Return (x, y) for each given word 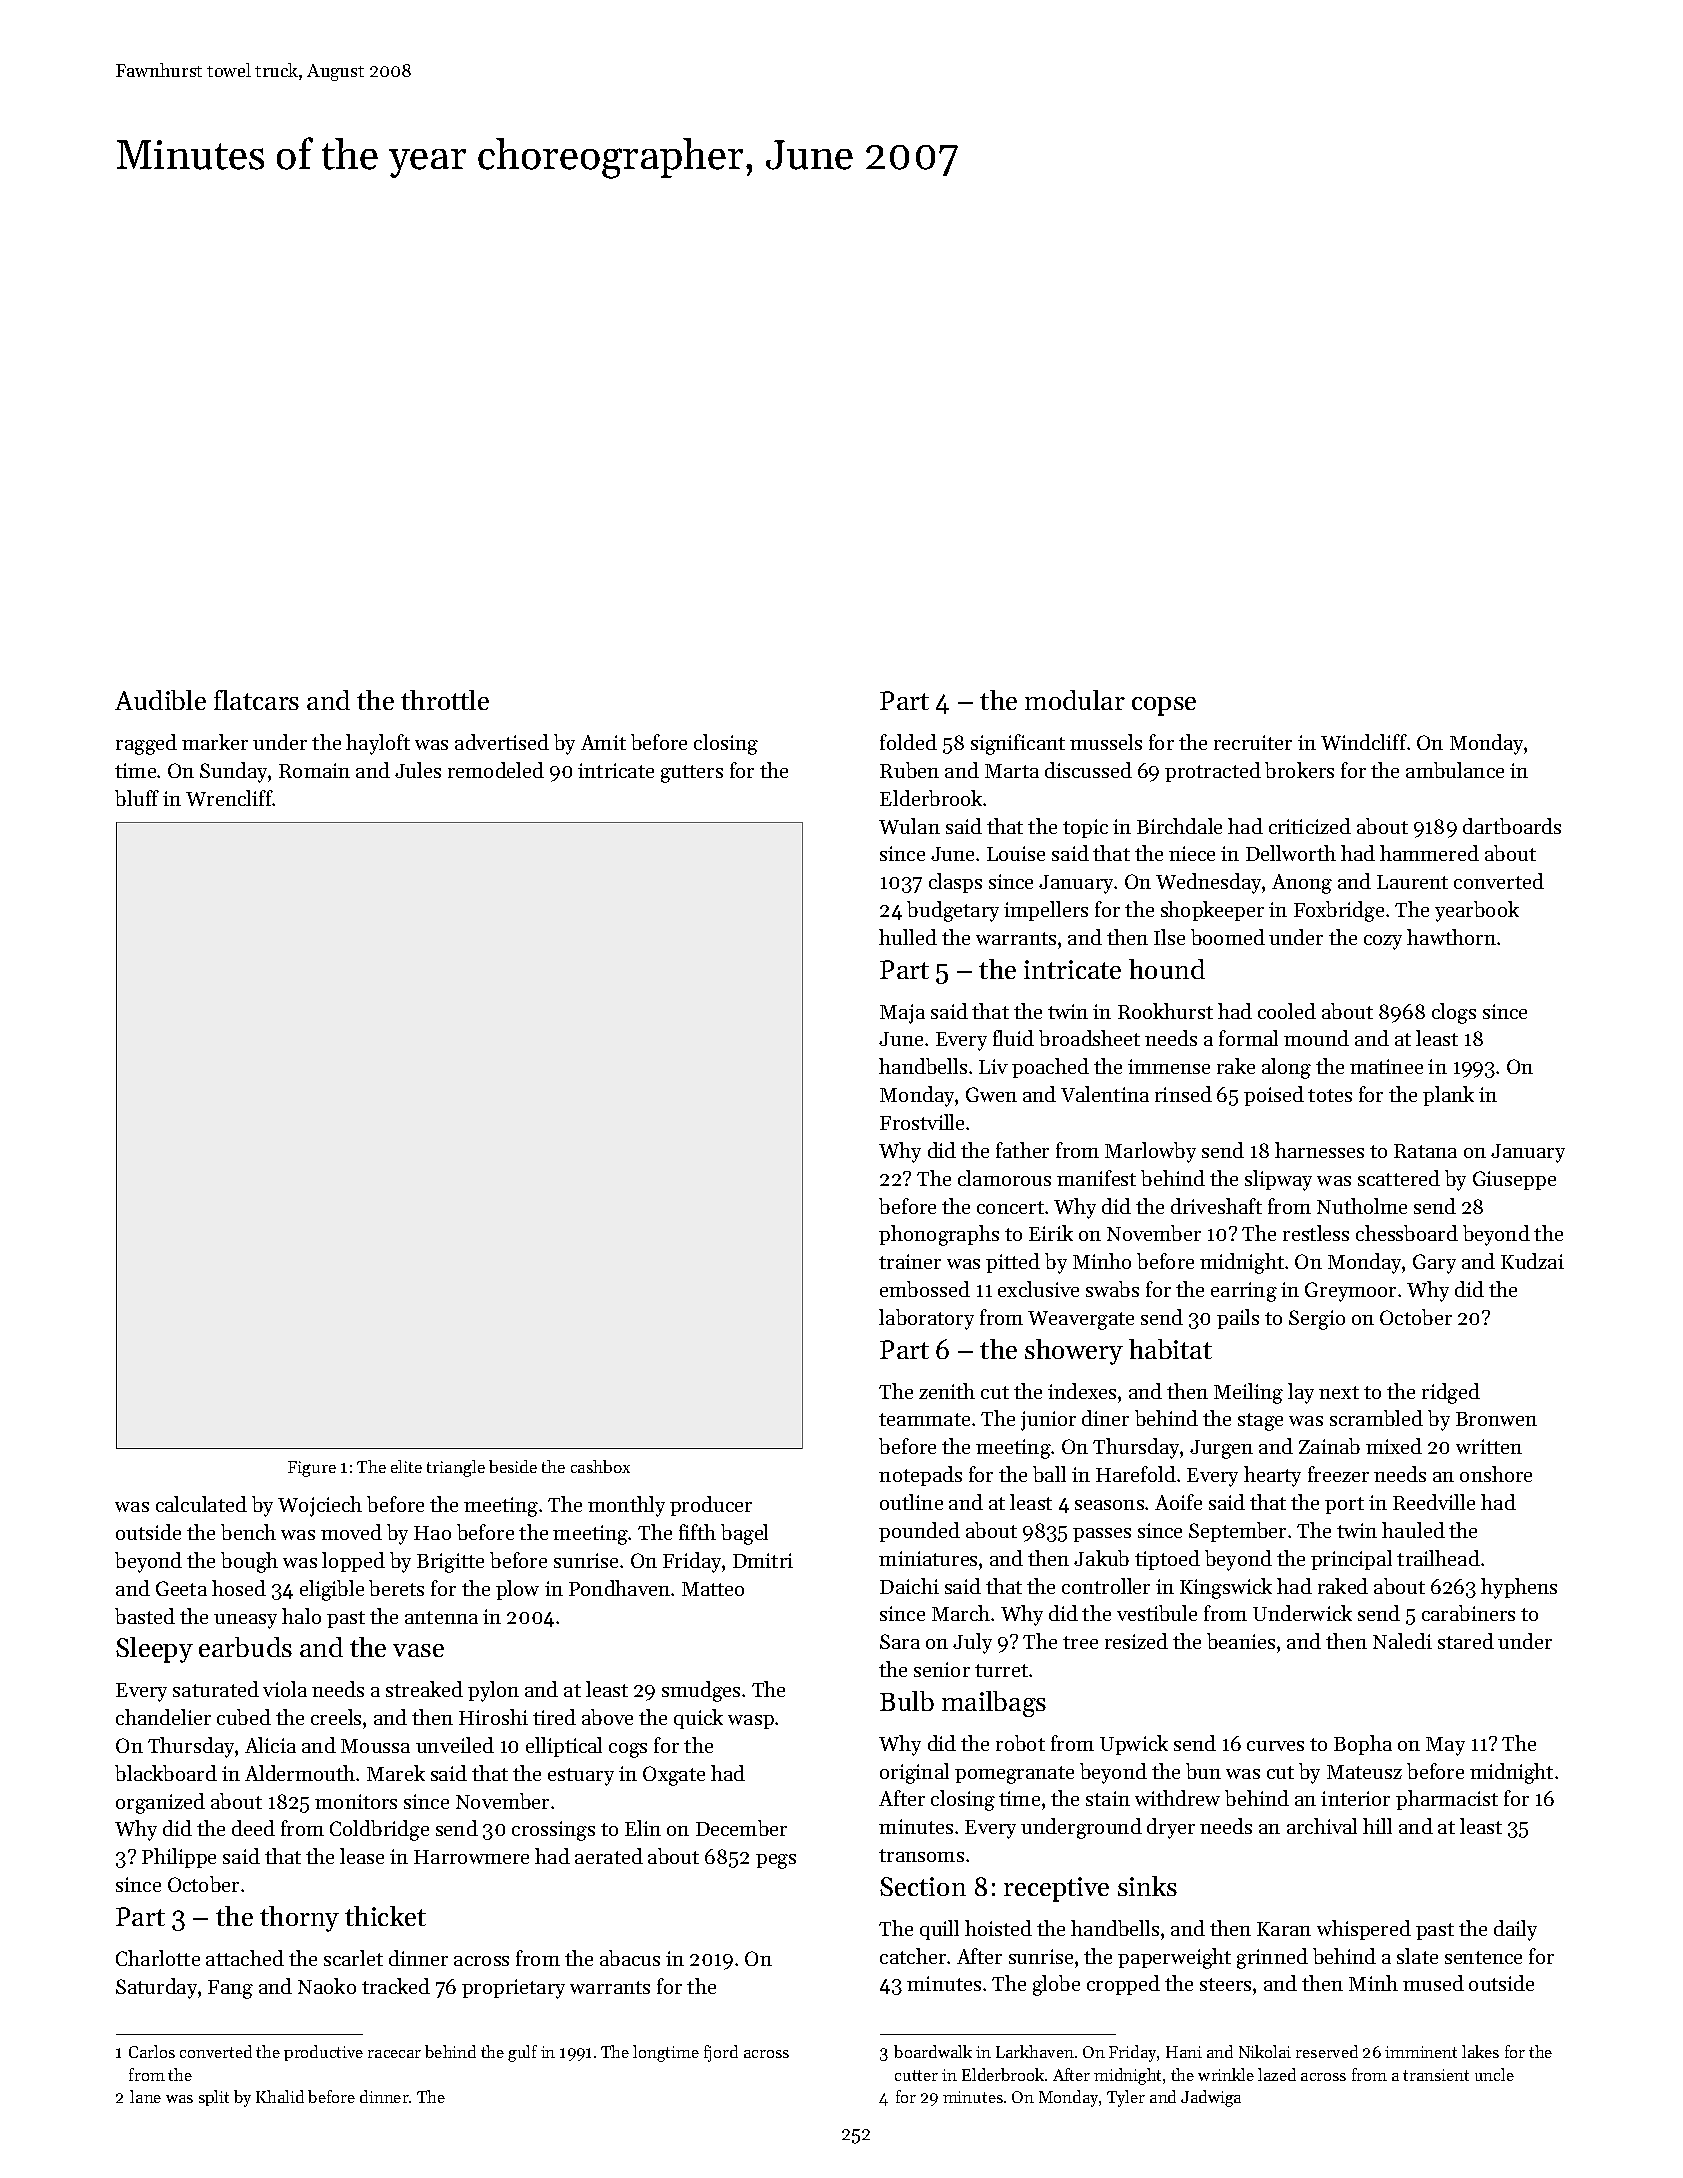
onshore (1496, 1474)
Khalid (280, 2096)
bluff (137, 798)
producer (711, 1506)
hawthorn (1451, 937)
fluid (1013, 1038)
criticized (1310, 826)
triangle (456, 1468)
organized (160, 1803)
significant (1018, 744)
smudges (701, 1691)
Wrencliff (229, 798)
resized (1136, 1641)
